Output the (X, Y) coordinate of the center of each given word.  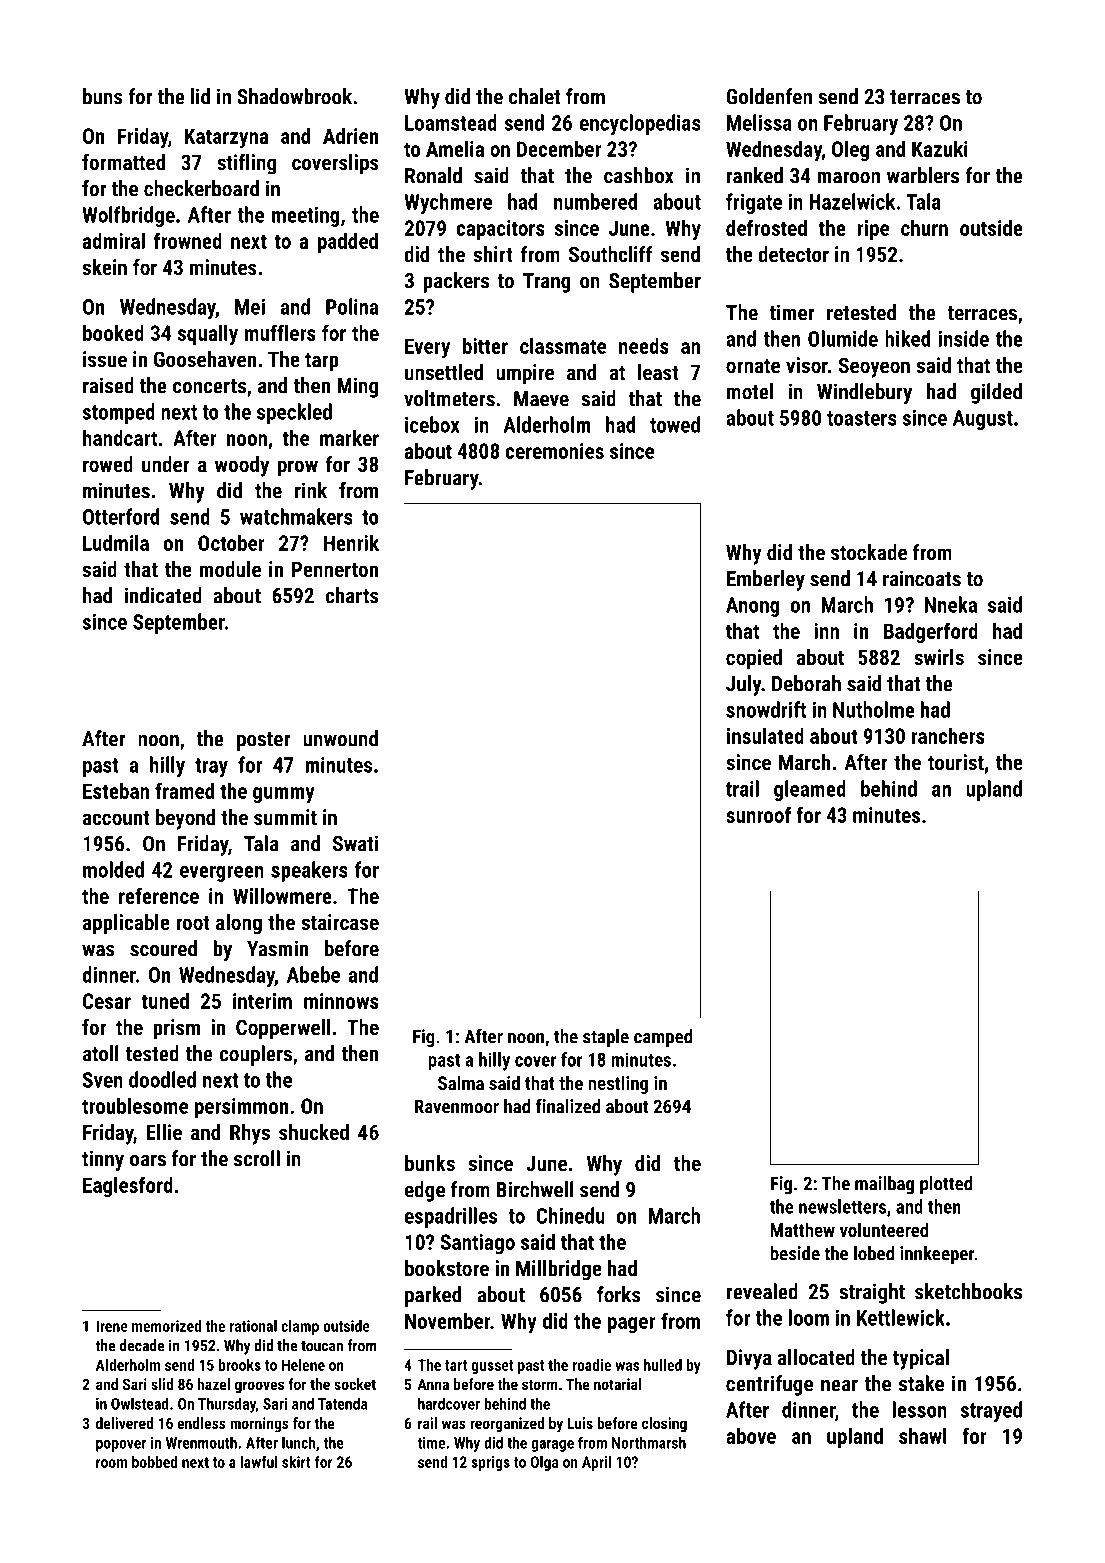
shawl (923, 1435)
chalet (535, 96)
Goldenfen (769, 96)
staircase (340, 922)
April (596, 1463)
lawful (259, 1462)
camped (663, 1038)
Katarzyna (226, 138)
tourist (956, 762)
